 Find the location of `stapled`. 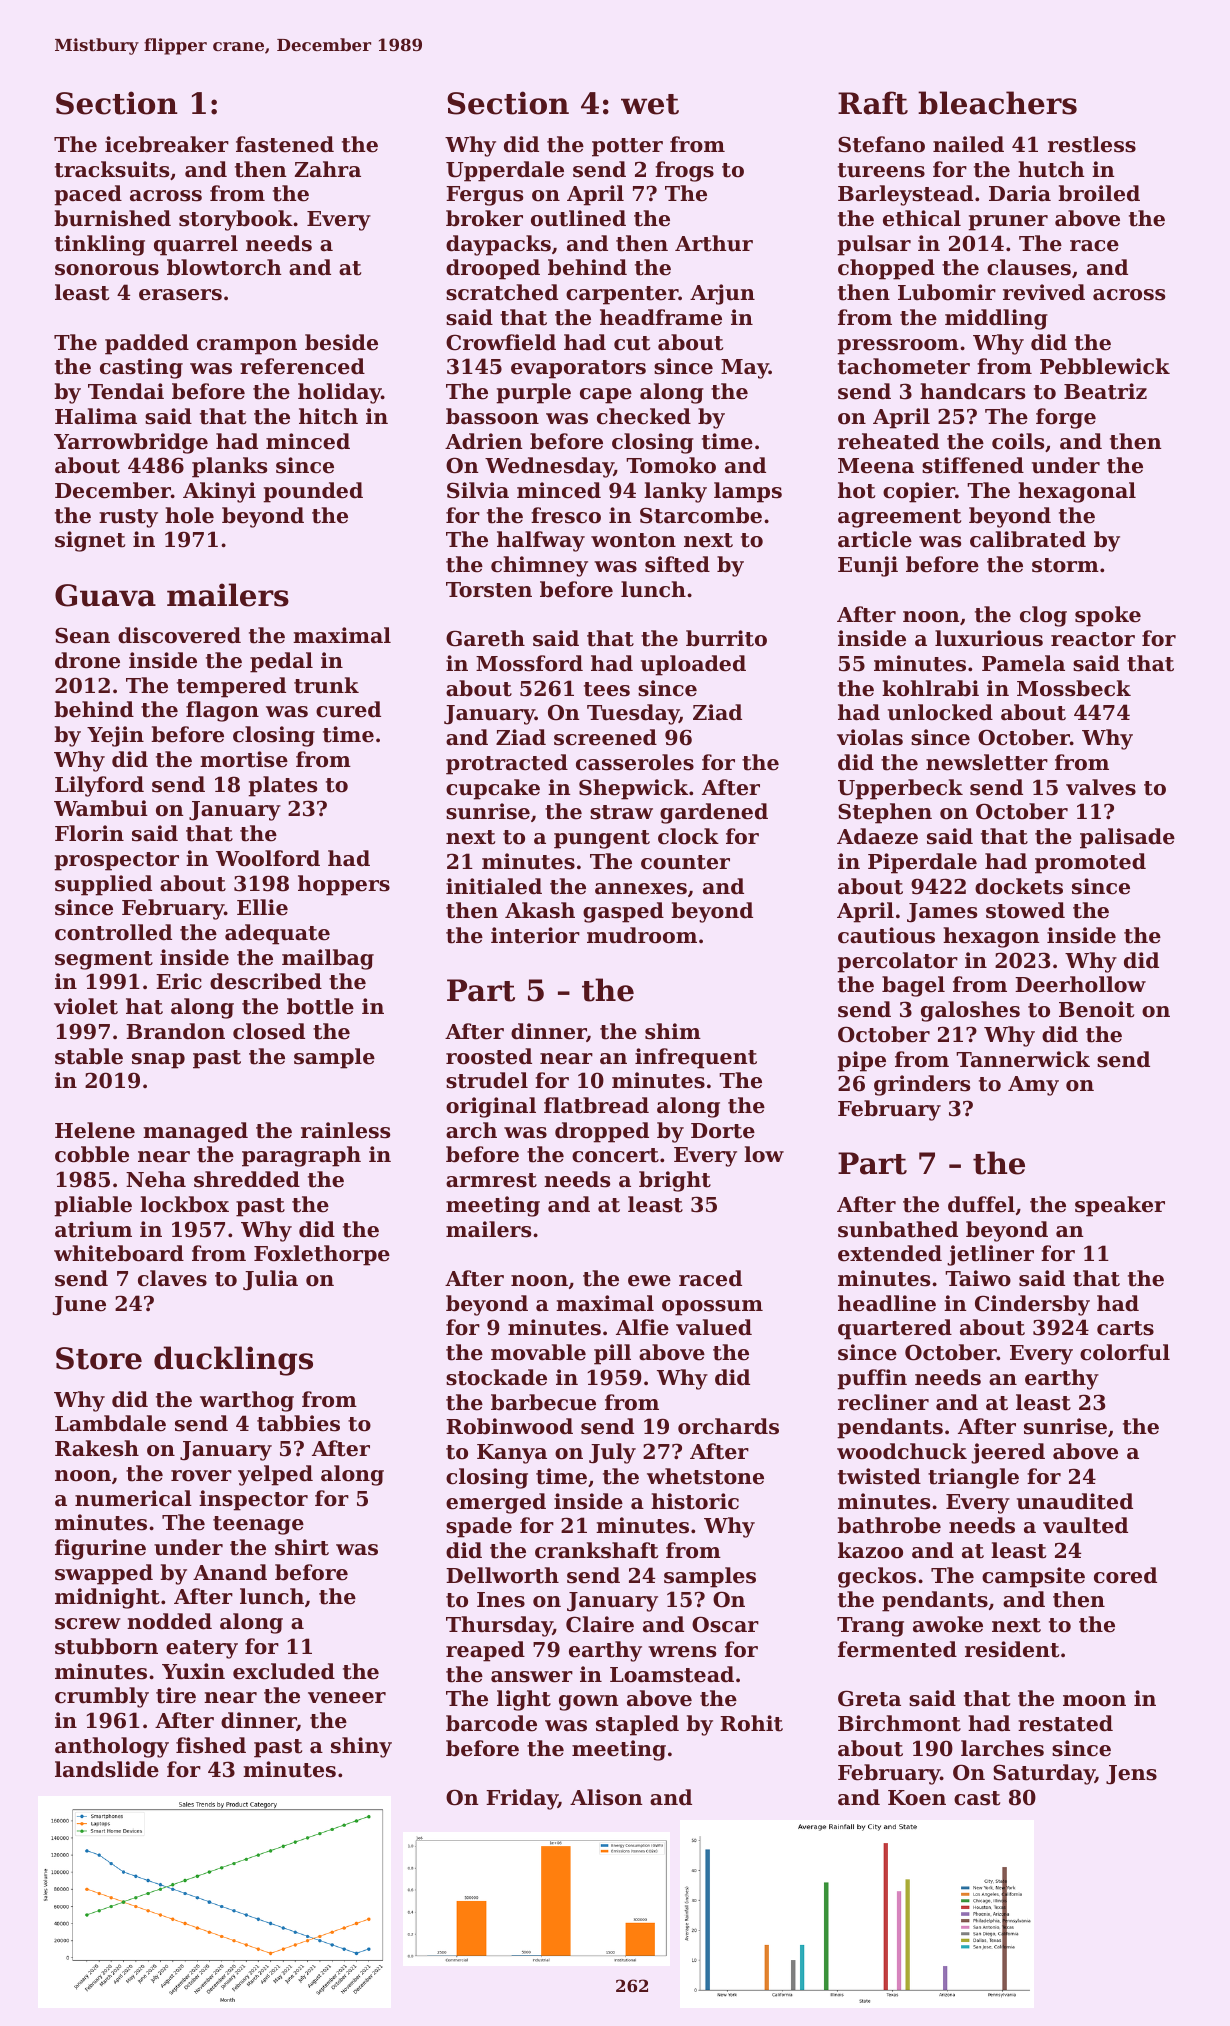

stapled is located at coordinates (637, 1725).
